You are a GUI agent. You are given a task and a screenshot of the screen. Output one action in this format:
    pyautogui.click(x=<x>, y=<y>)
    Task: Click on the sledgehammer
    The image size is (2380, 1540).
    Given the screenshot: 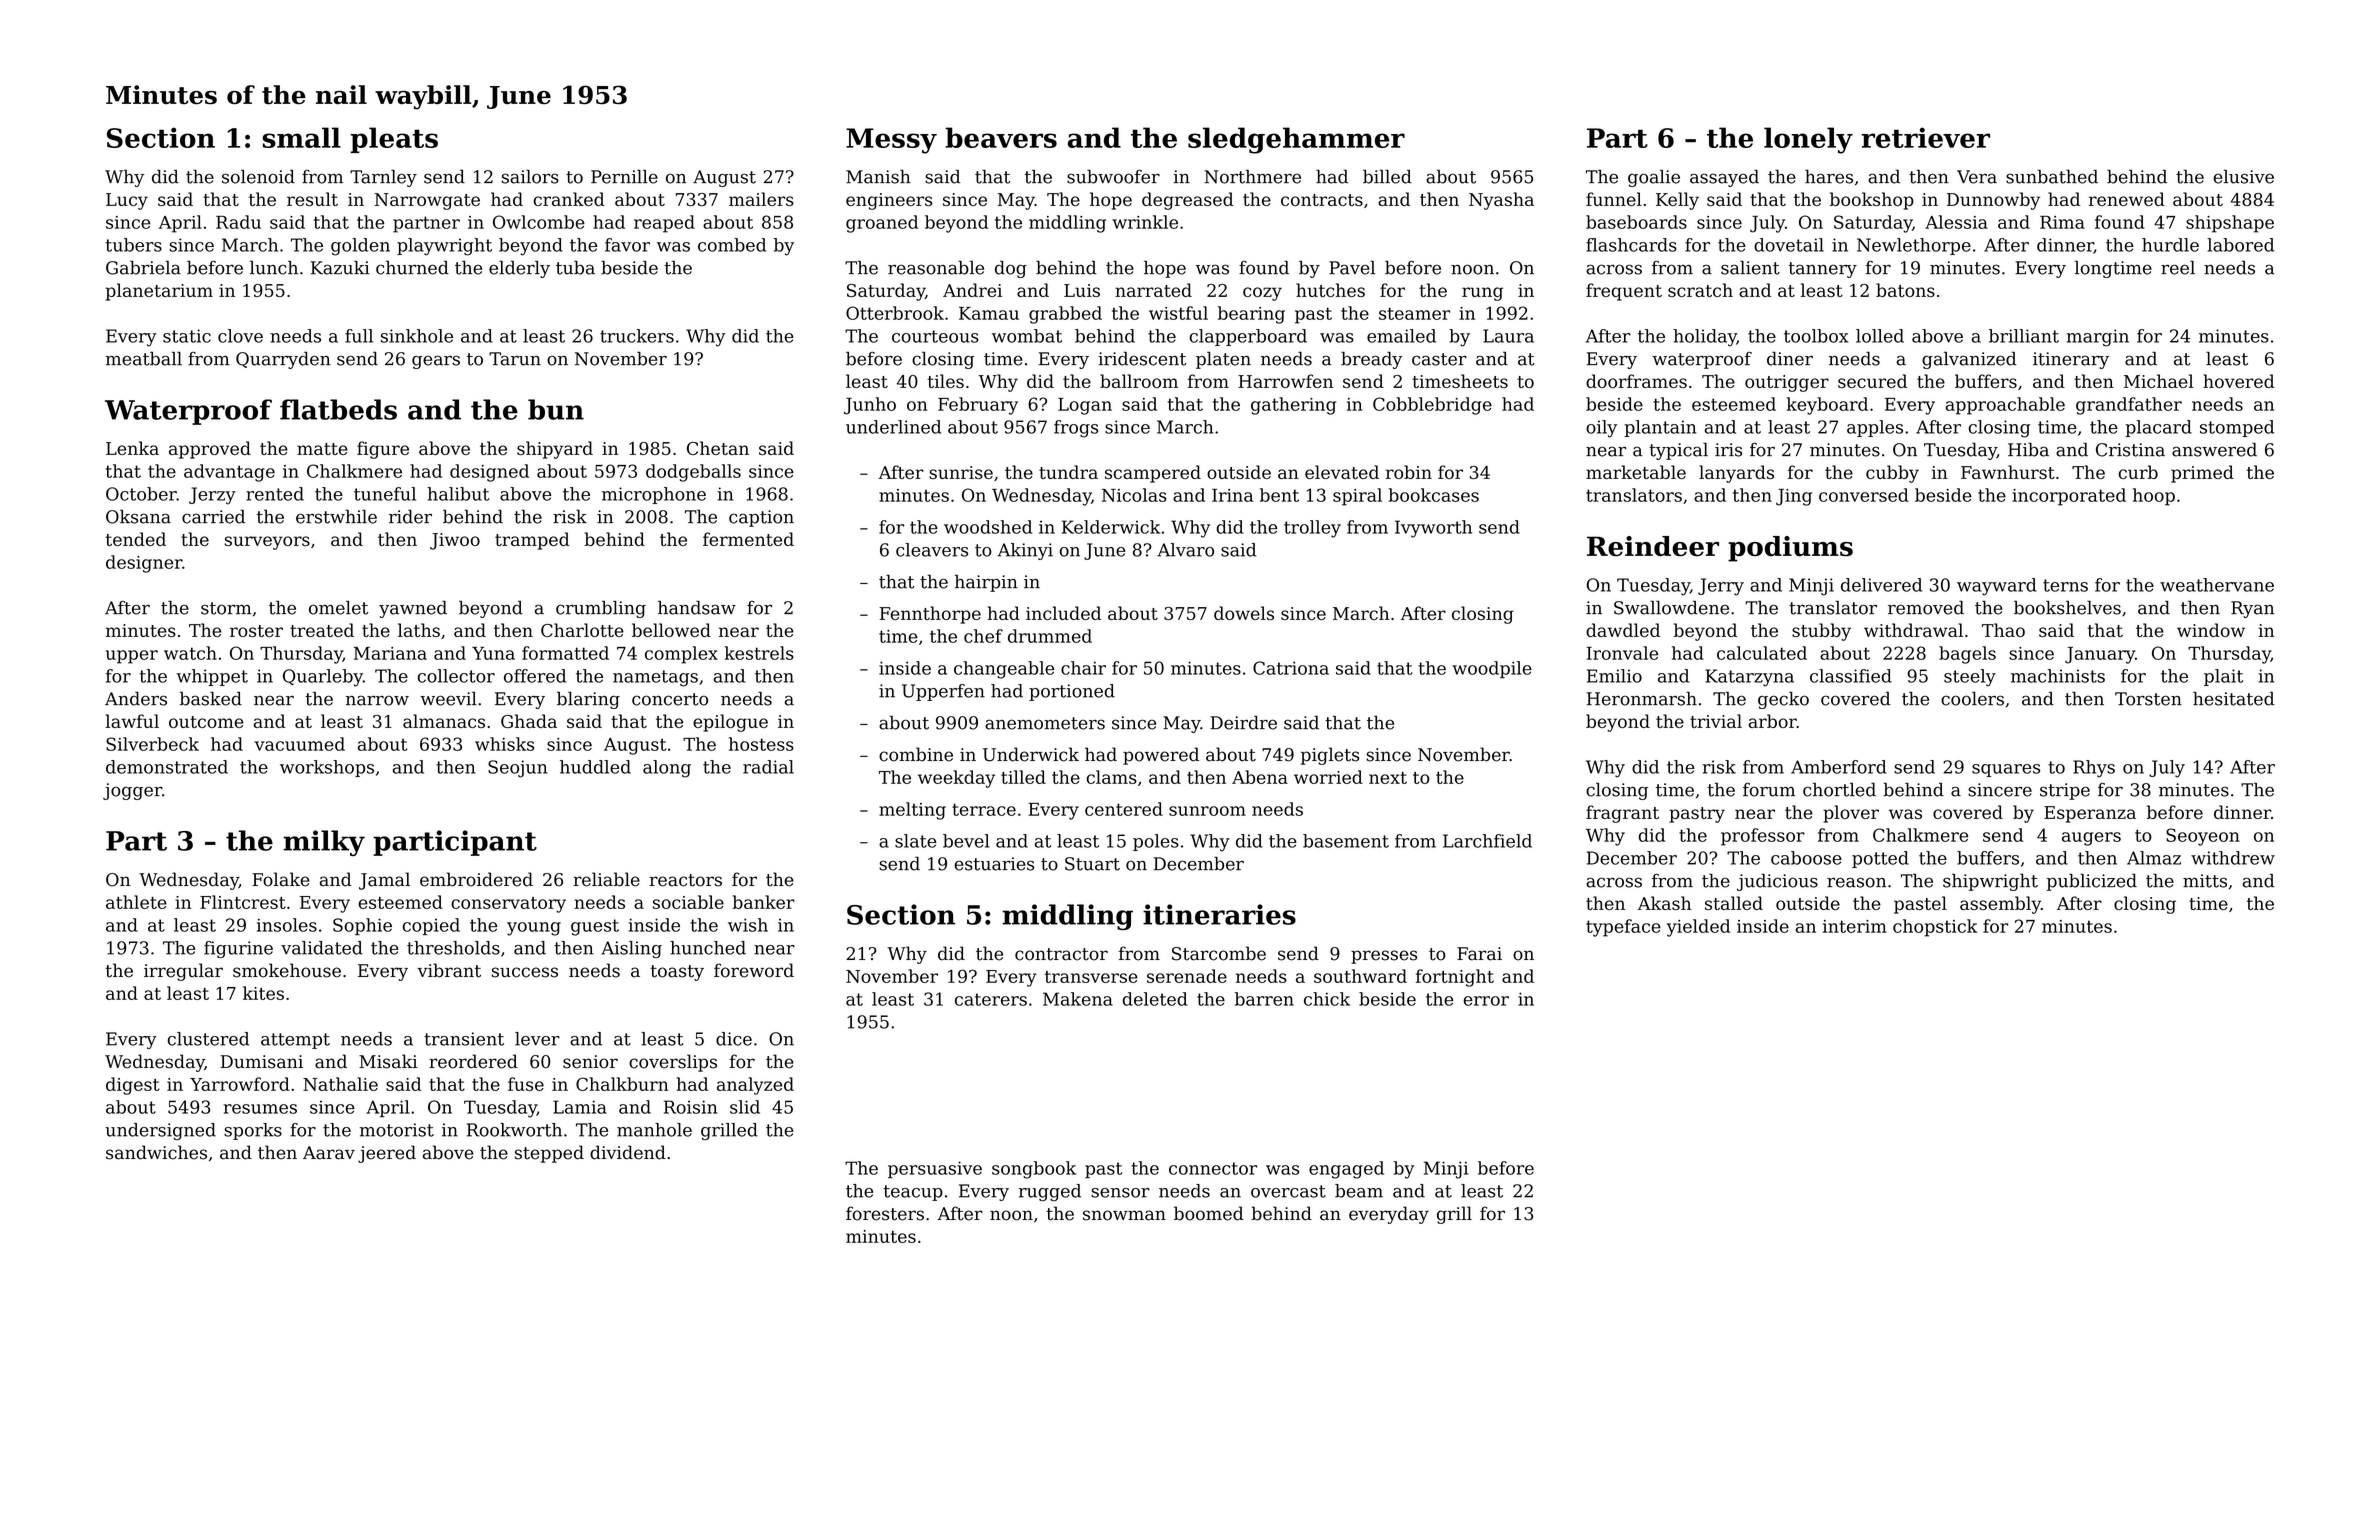 What is the action you would take?
    pyautogui.click(x=1296, y=140)
